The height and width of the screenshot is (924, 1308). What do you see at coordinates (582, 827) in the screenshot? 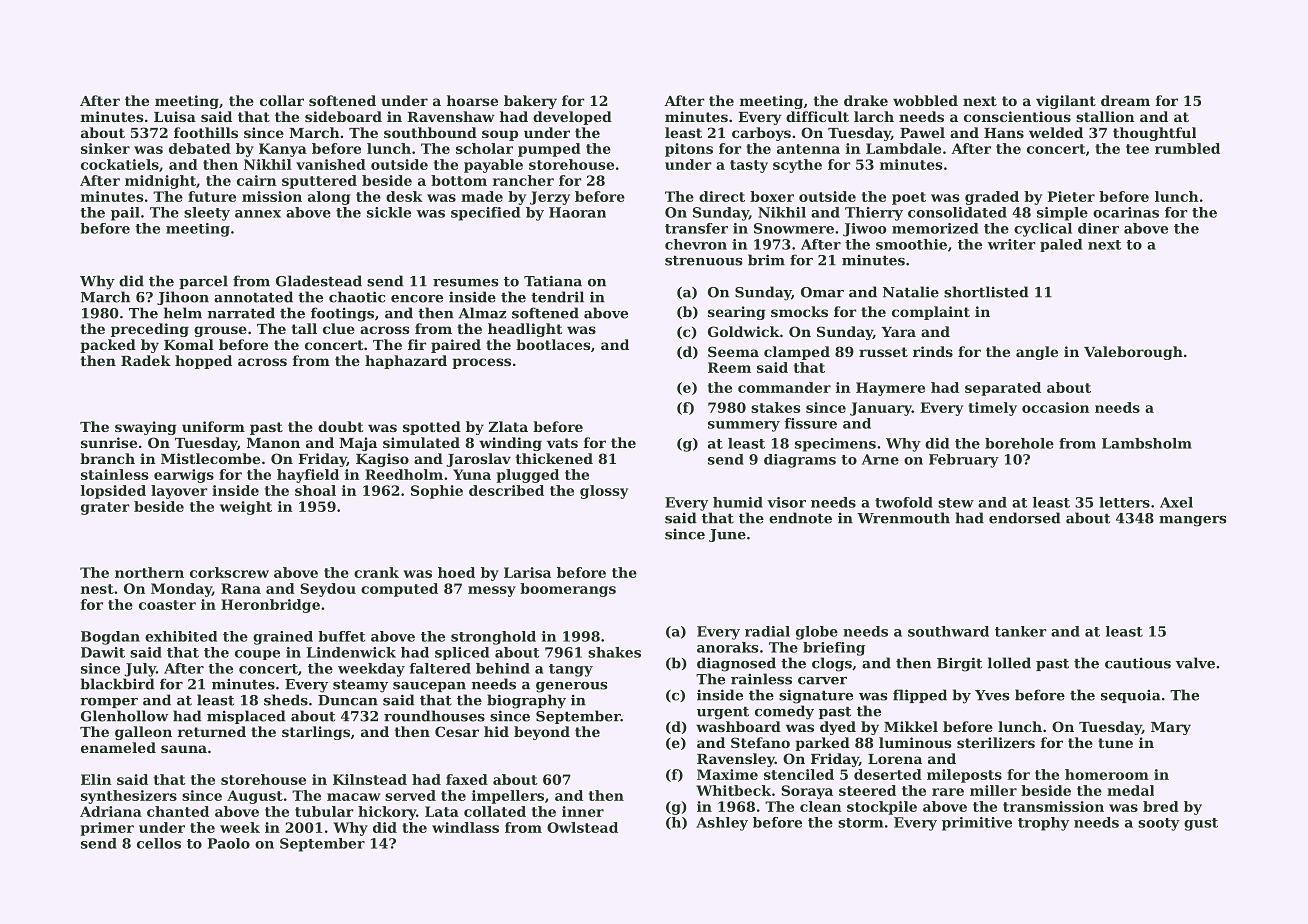
I see `Owlstead` at bounding box center [582, 827].
